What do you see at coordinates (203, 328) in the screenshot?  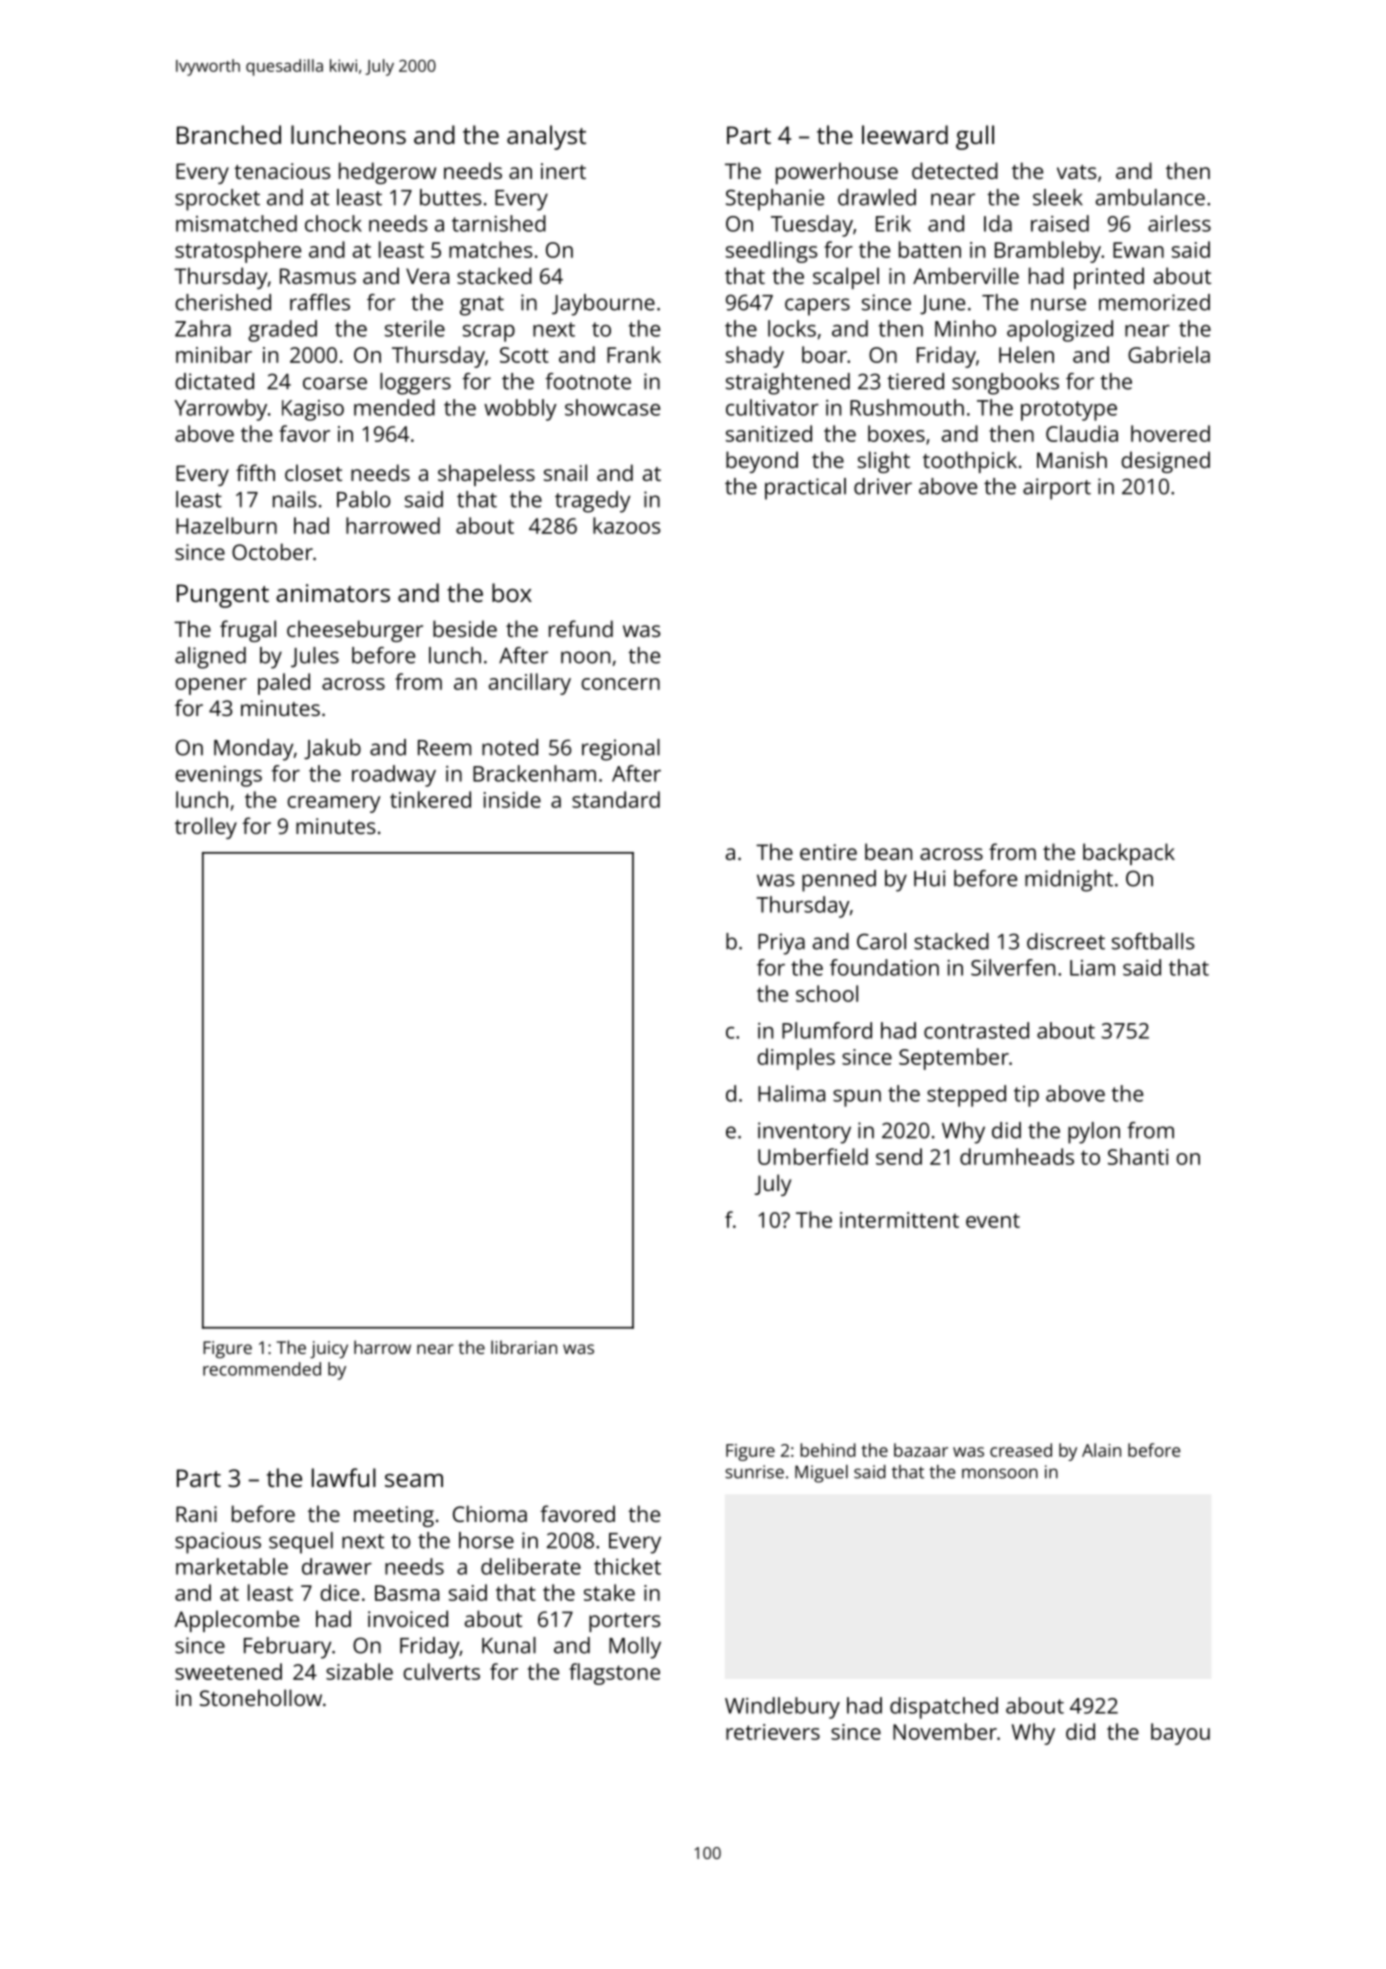 I see `Zahra` at bounding box center [203, 328].
